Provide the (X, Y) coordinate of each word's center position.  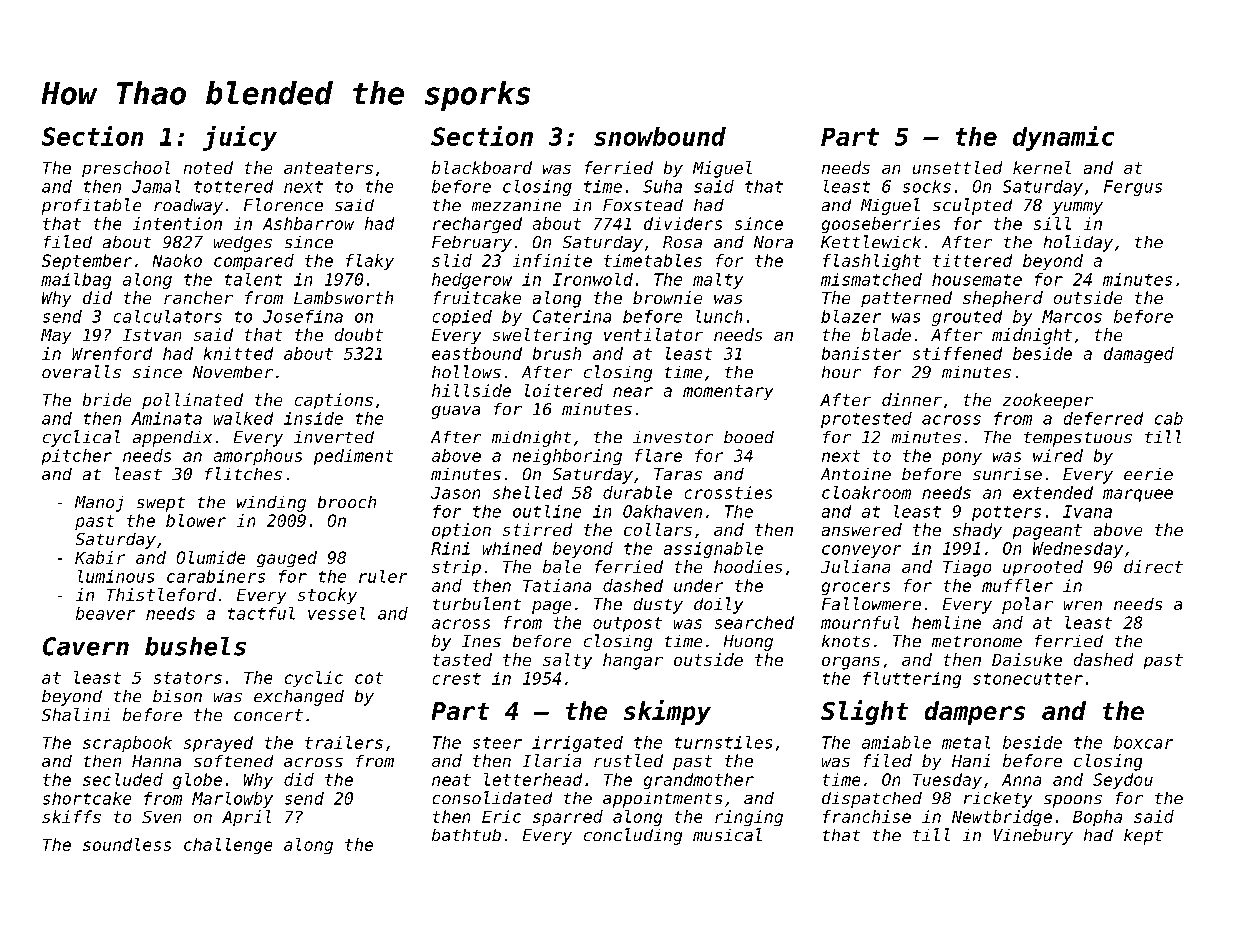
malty (718, 281)
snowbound (660, 136)
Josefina (303, 316)
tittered (972, 260)
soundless (127, 844)
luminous (116, 576)
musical (727, 834)
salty (567, 661)
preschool (126, 169)
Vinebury (1033, 837)
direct (1153, 566)
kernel (1042, 167)
